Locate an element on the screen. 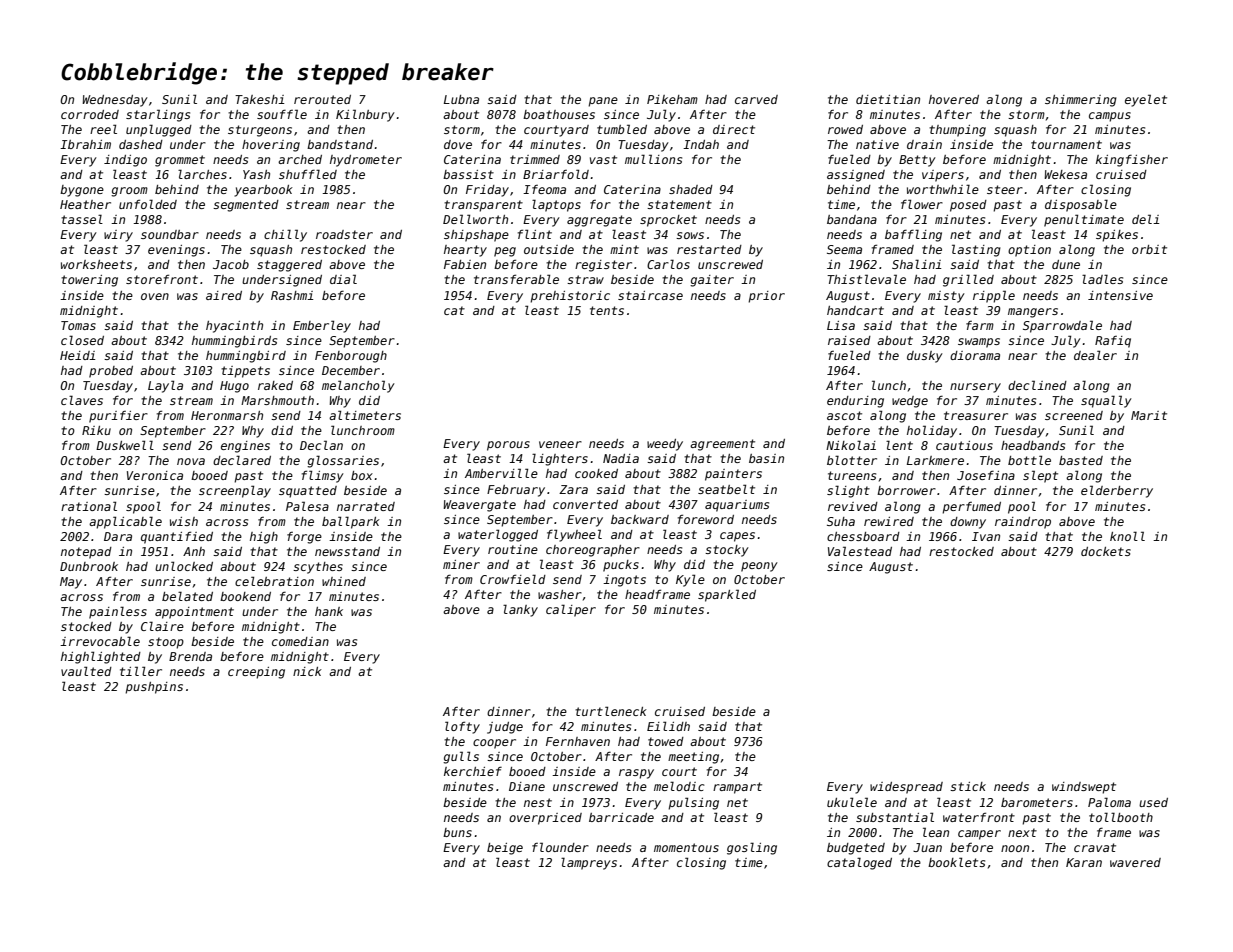 The height and width of the screenshot is (952, 1233). souffle is located at coordinates (282, 114).
